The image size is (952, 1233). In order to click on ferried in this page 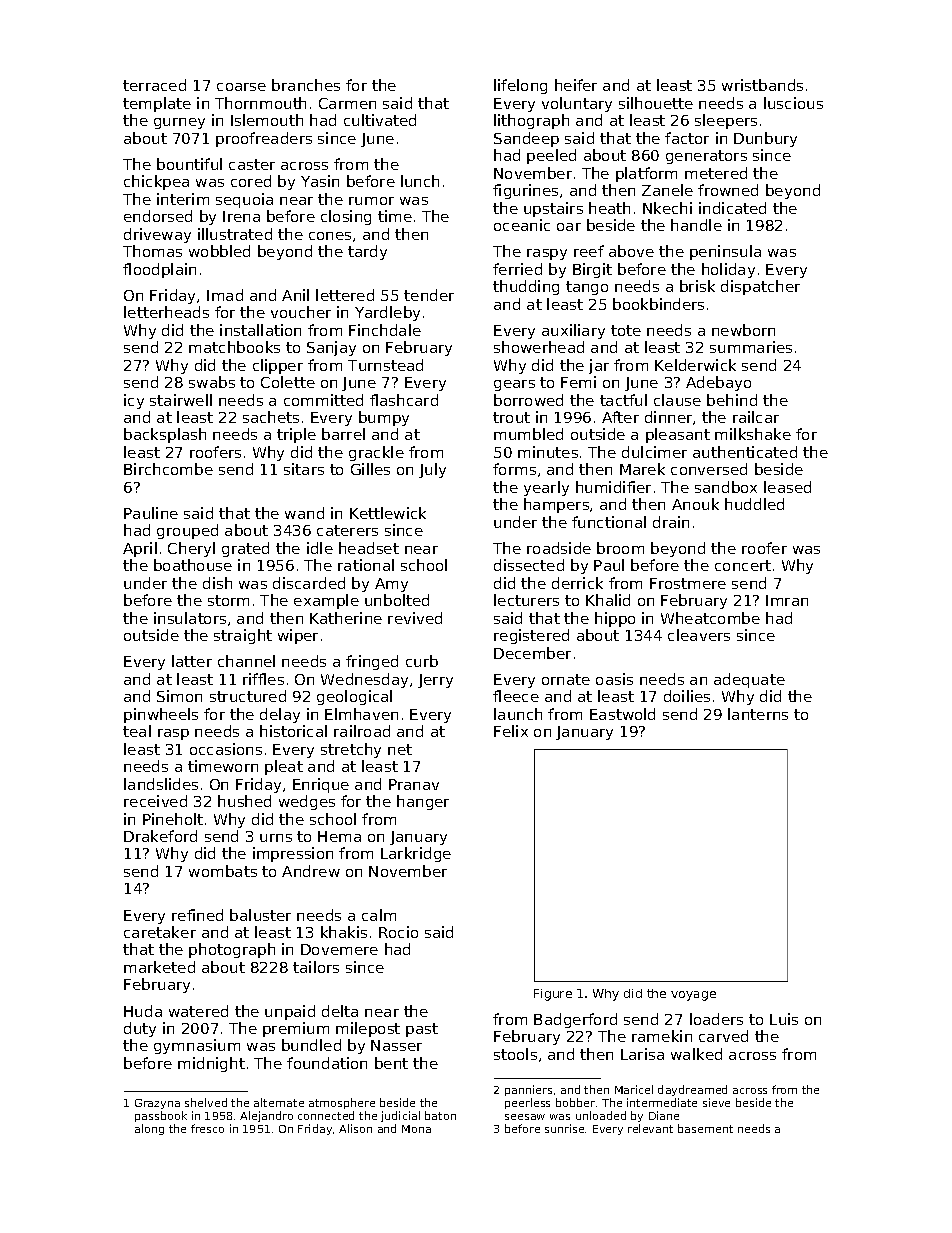, I will do `click(517, 269)`.
